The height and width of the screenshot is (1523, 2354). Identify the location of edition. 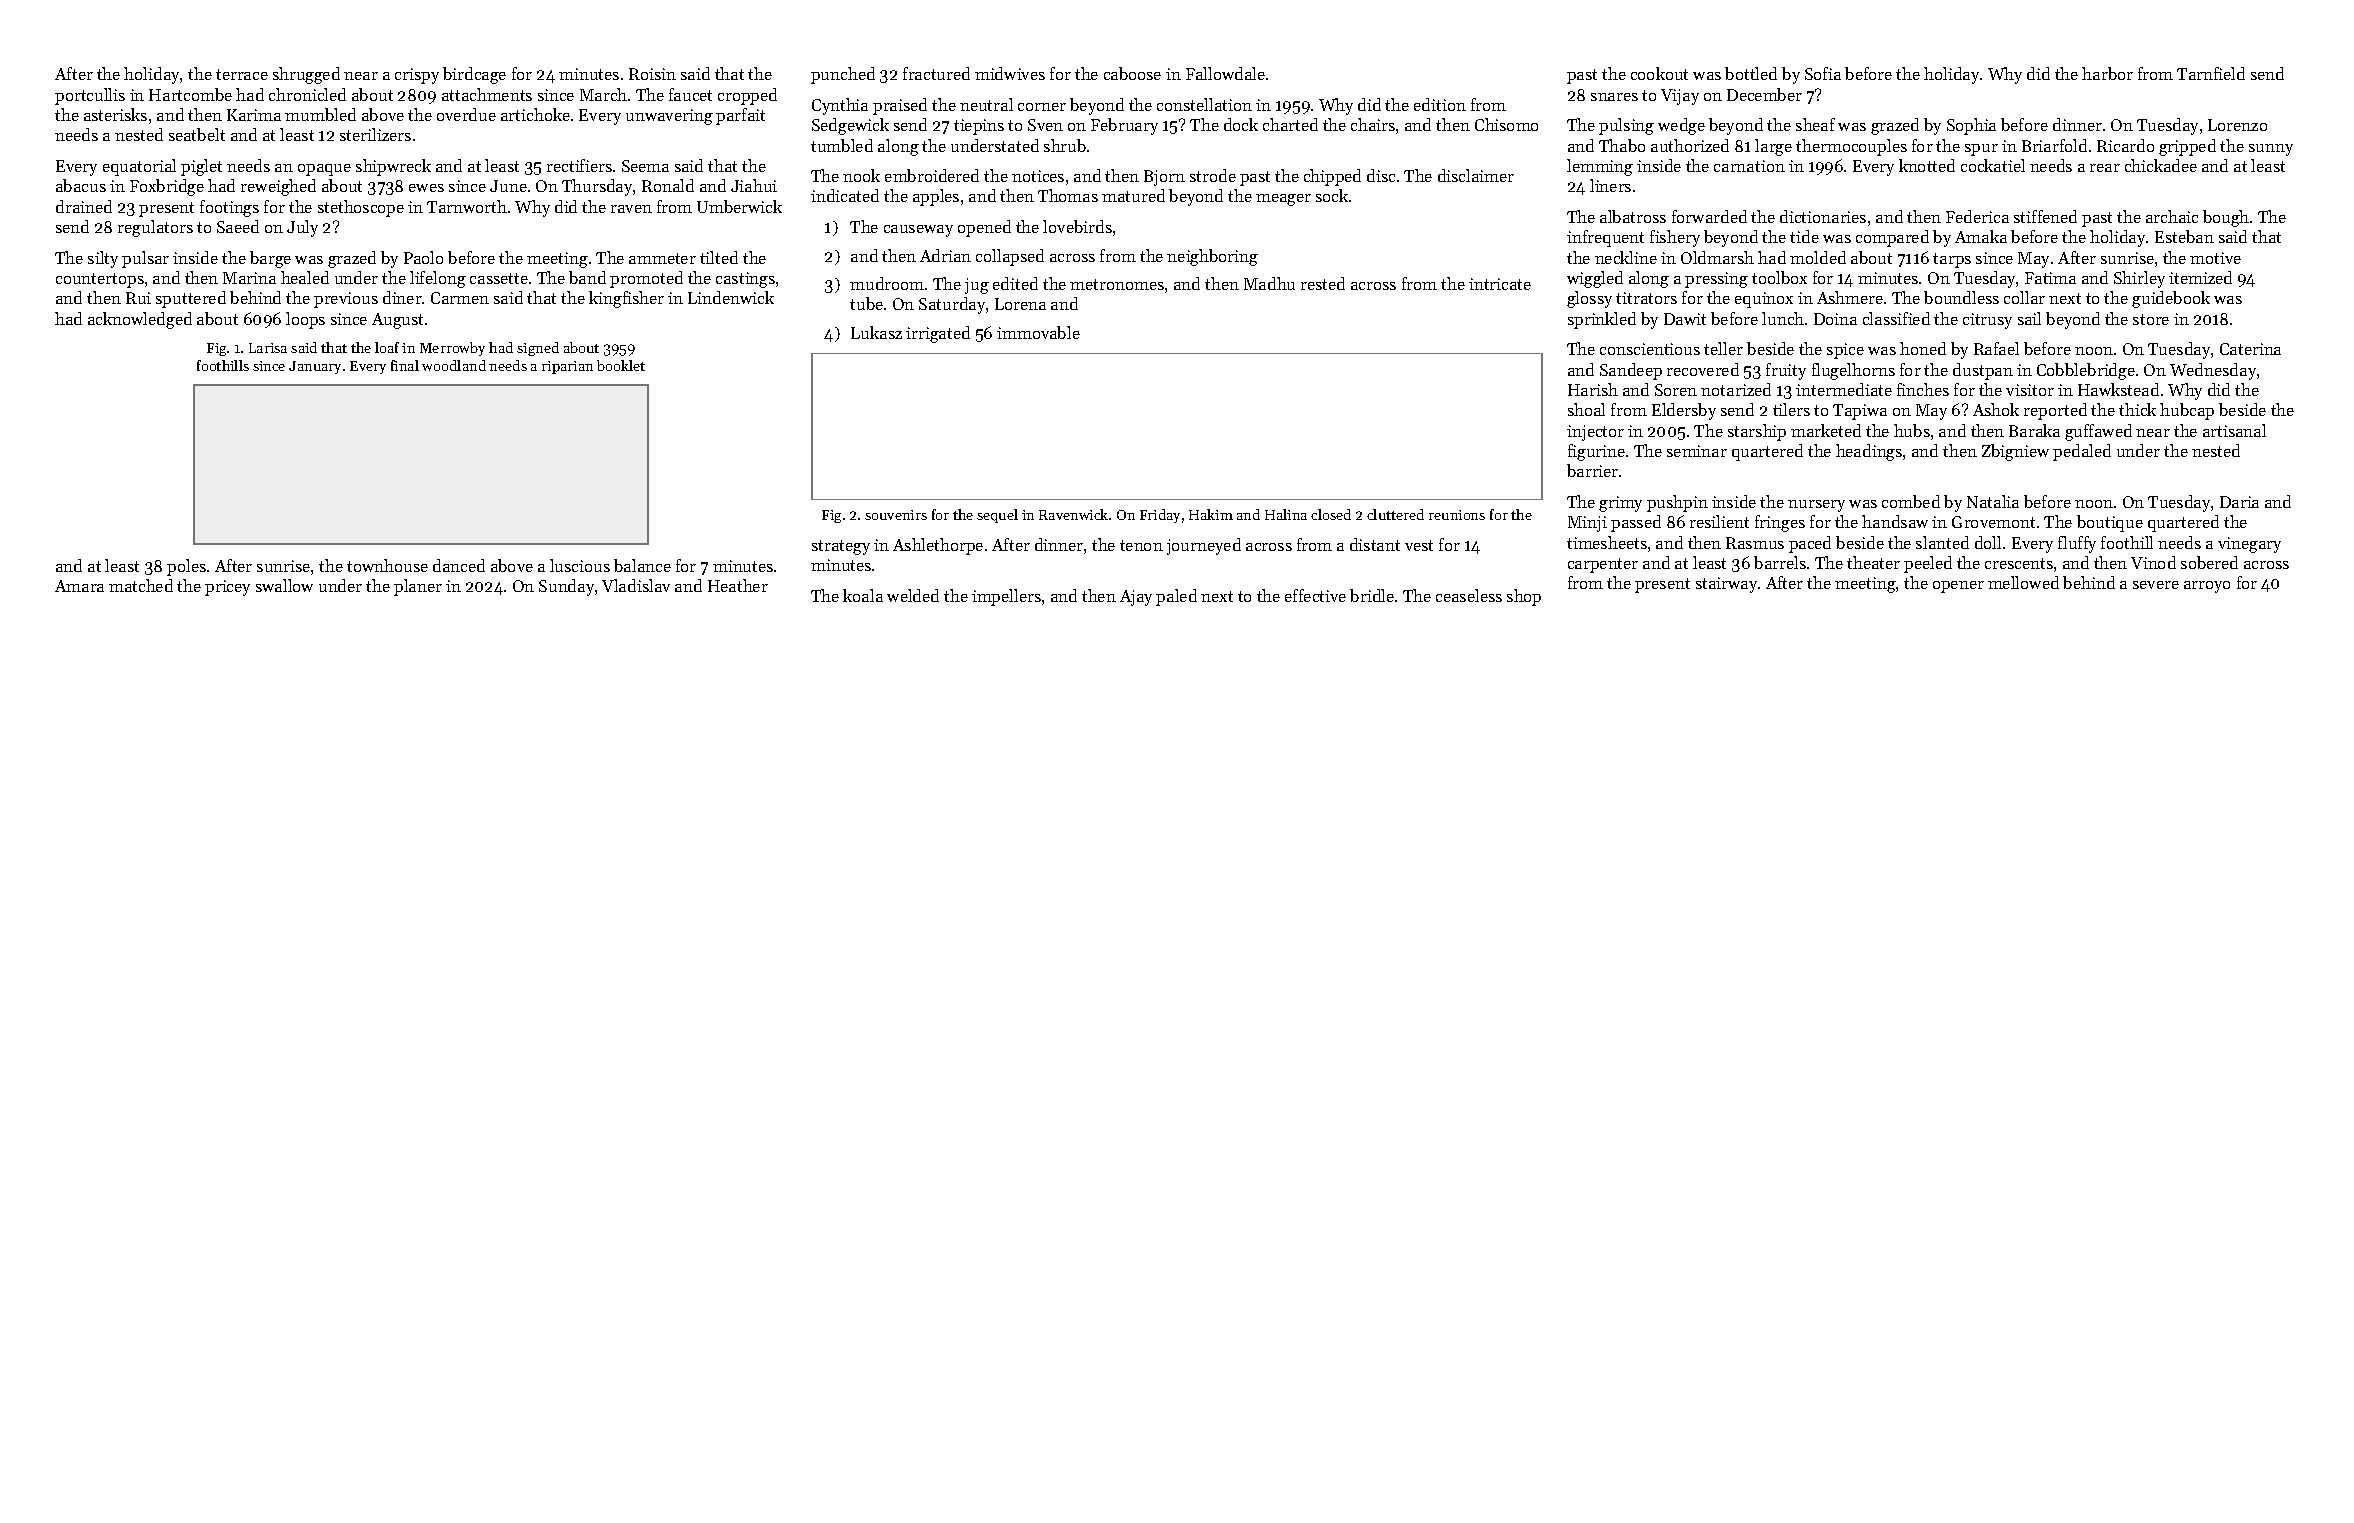
(1440, 104).
